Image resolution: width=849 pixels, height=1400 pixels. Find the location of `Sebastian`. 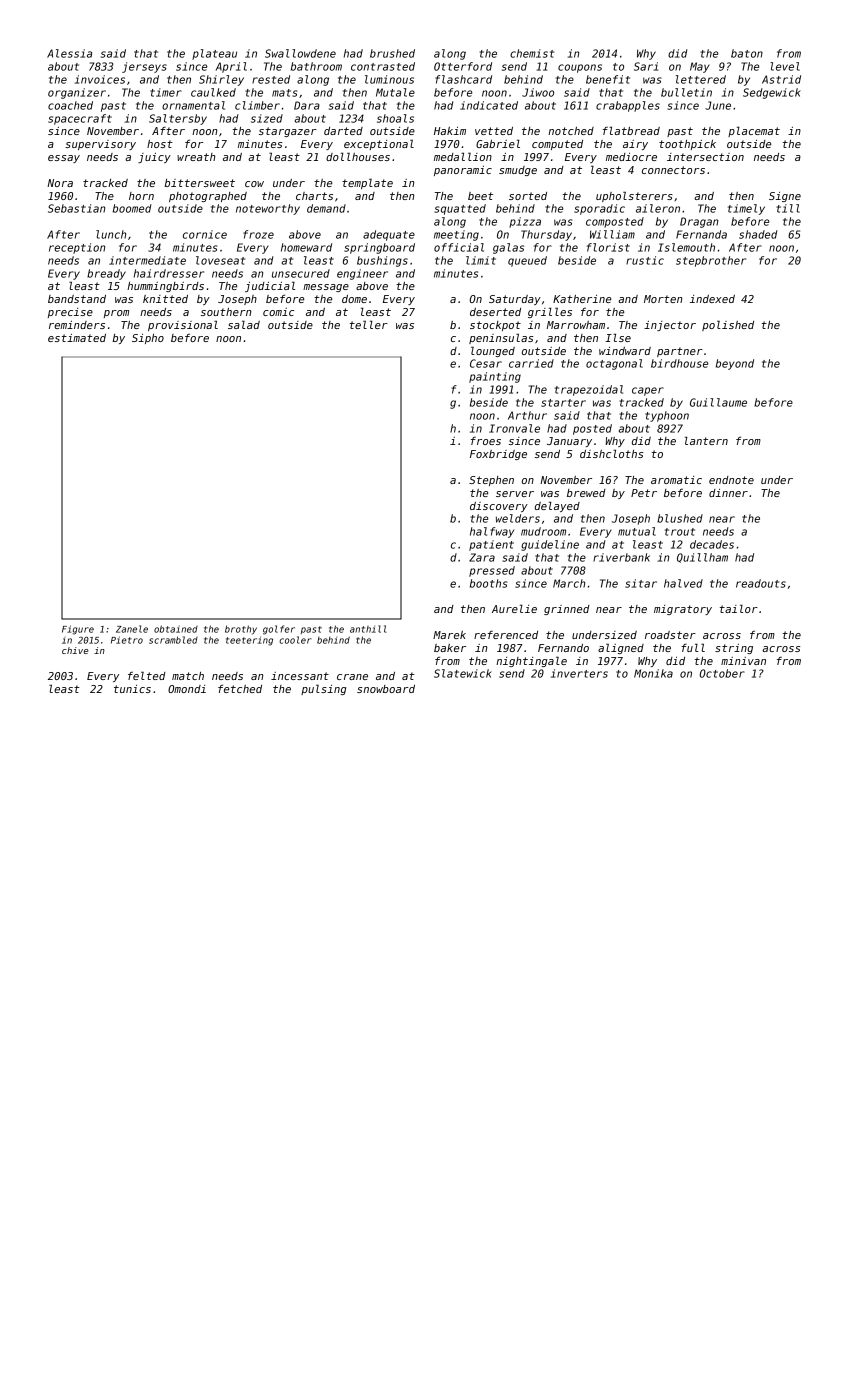

Sebastian is located at coordinates (76, 208).
